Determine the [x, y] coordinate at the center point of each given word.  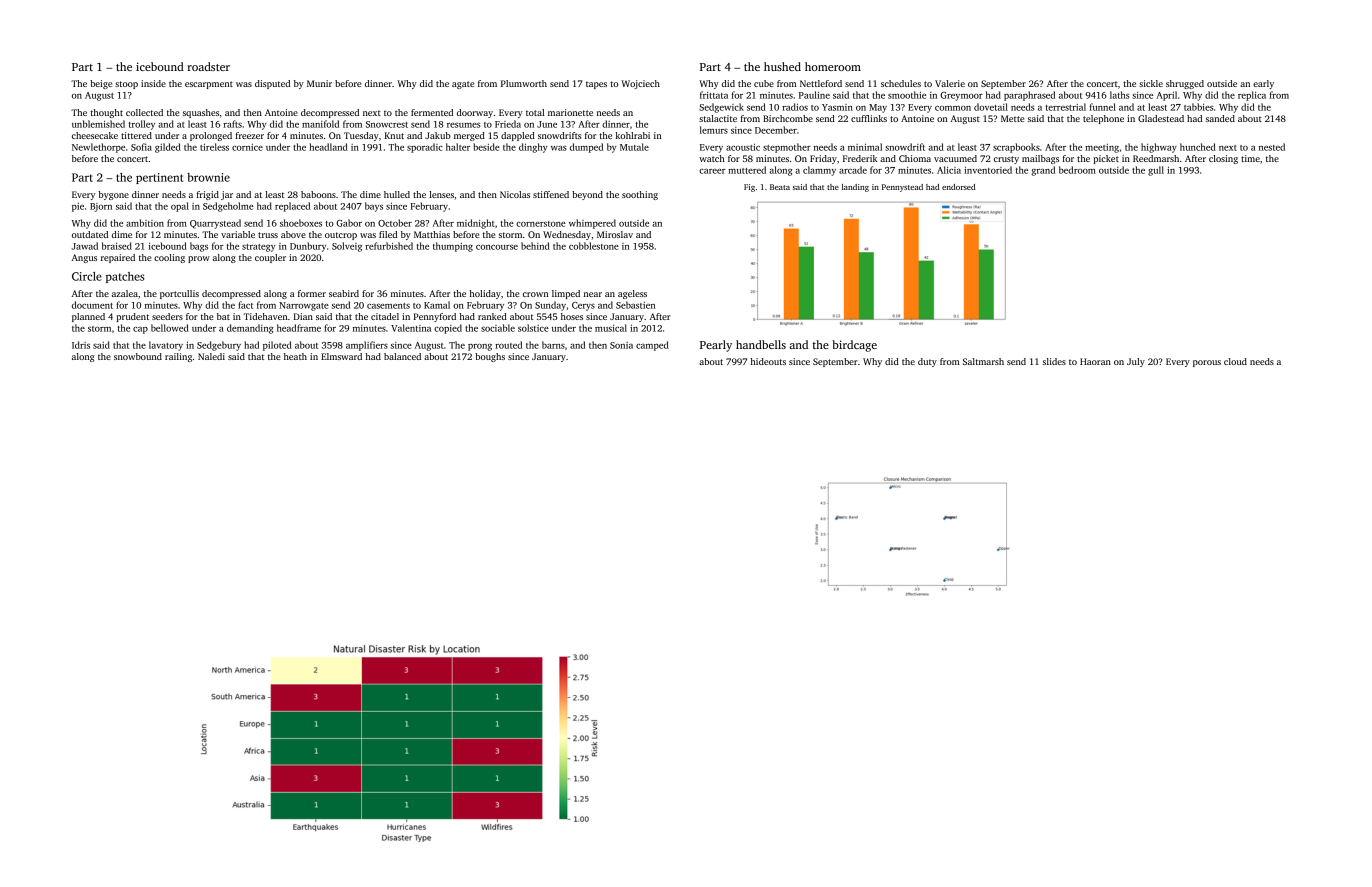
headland [328, 147]
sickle [1151, 83]
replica [1252, 96]
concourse [497, 247]
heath [295, 356]
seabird [344, 293]
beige [101, 84]
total [535, 112]
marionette [570, 112]
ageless [632, 294]
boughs [490, 357]
